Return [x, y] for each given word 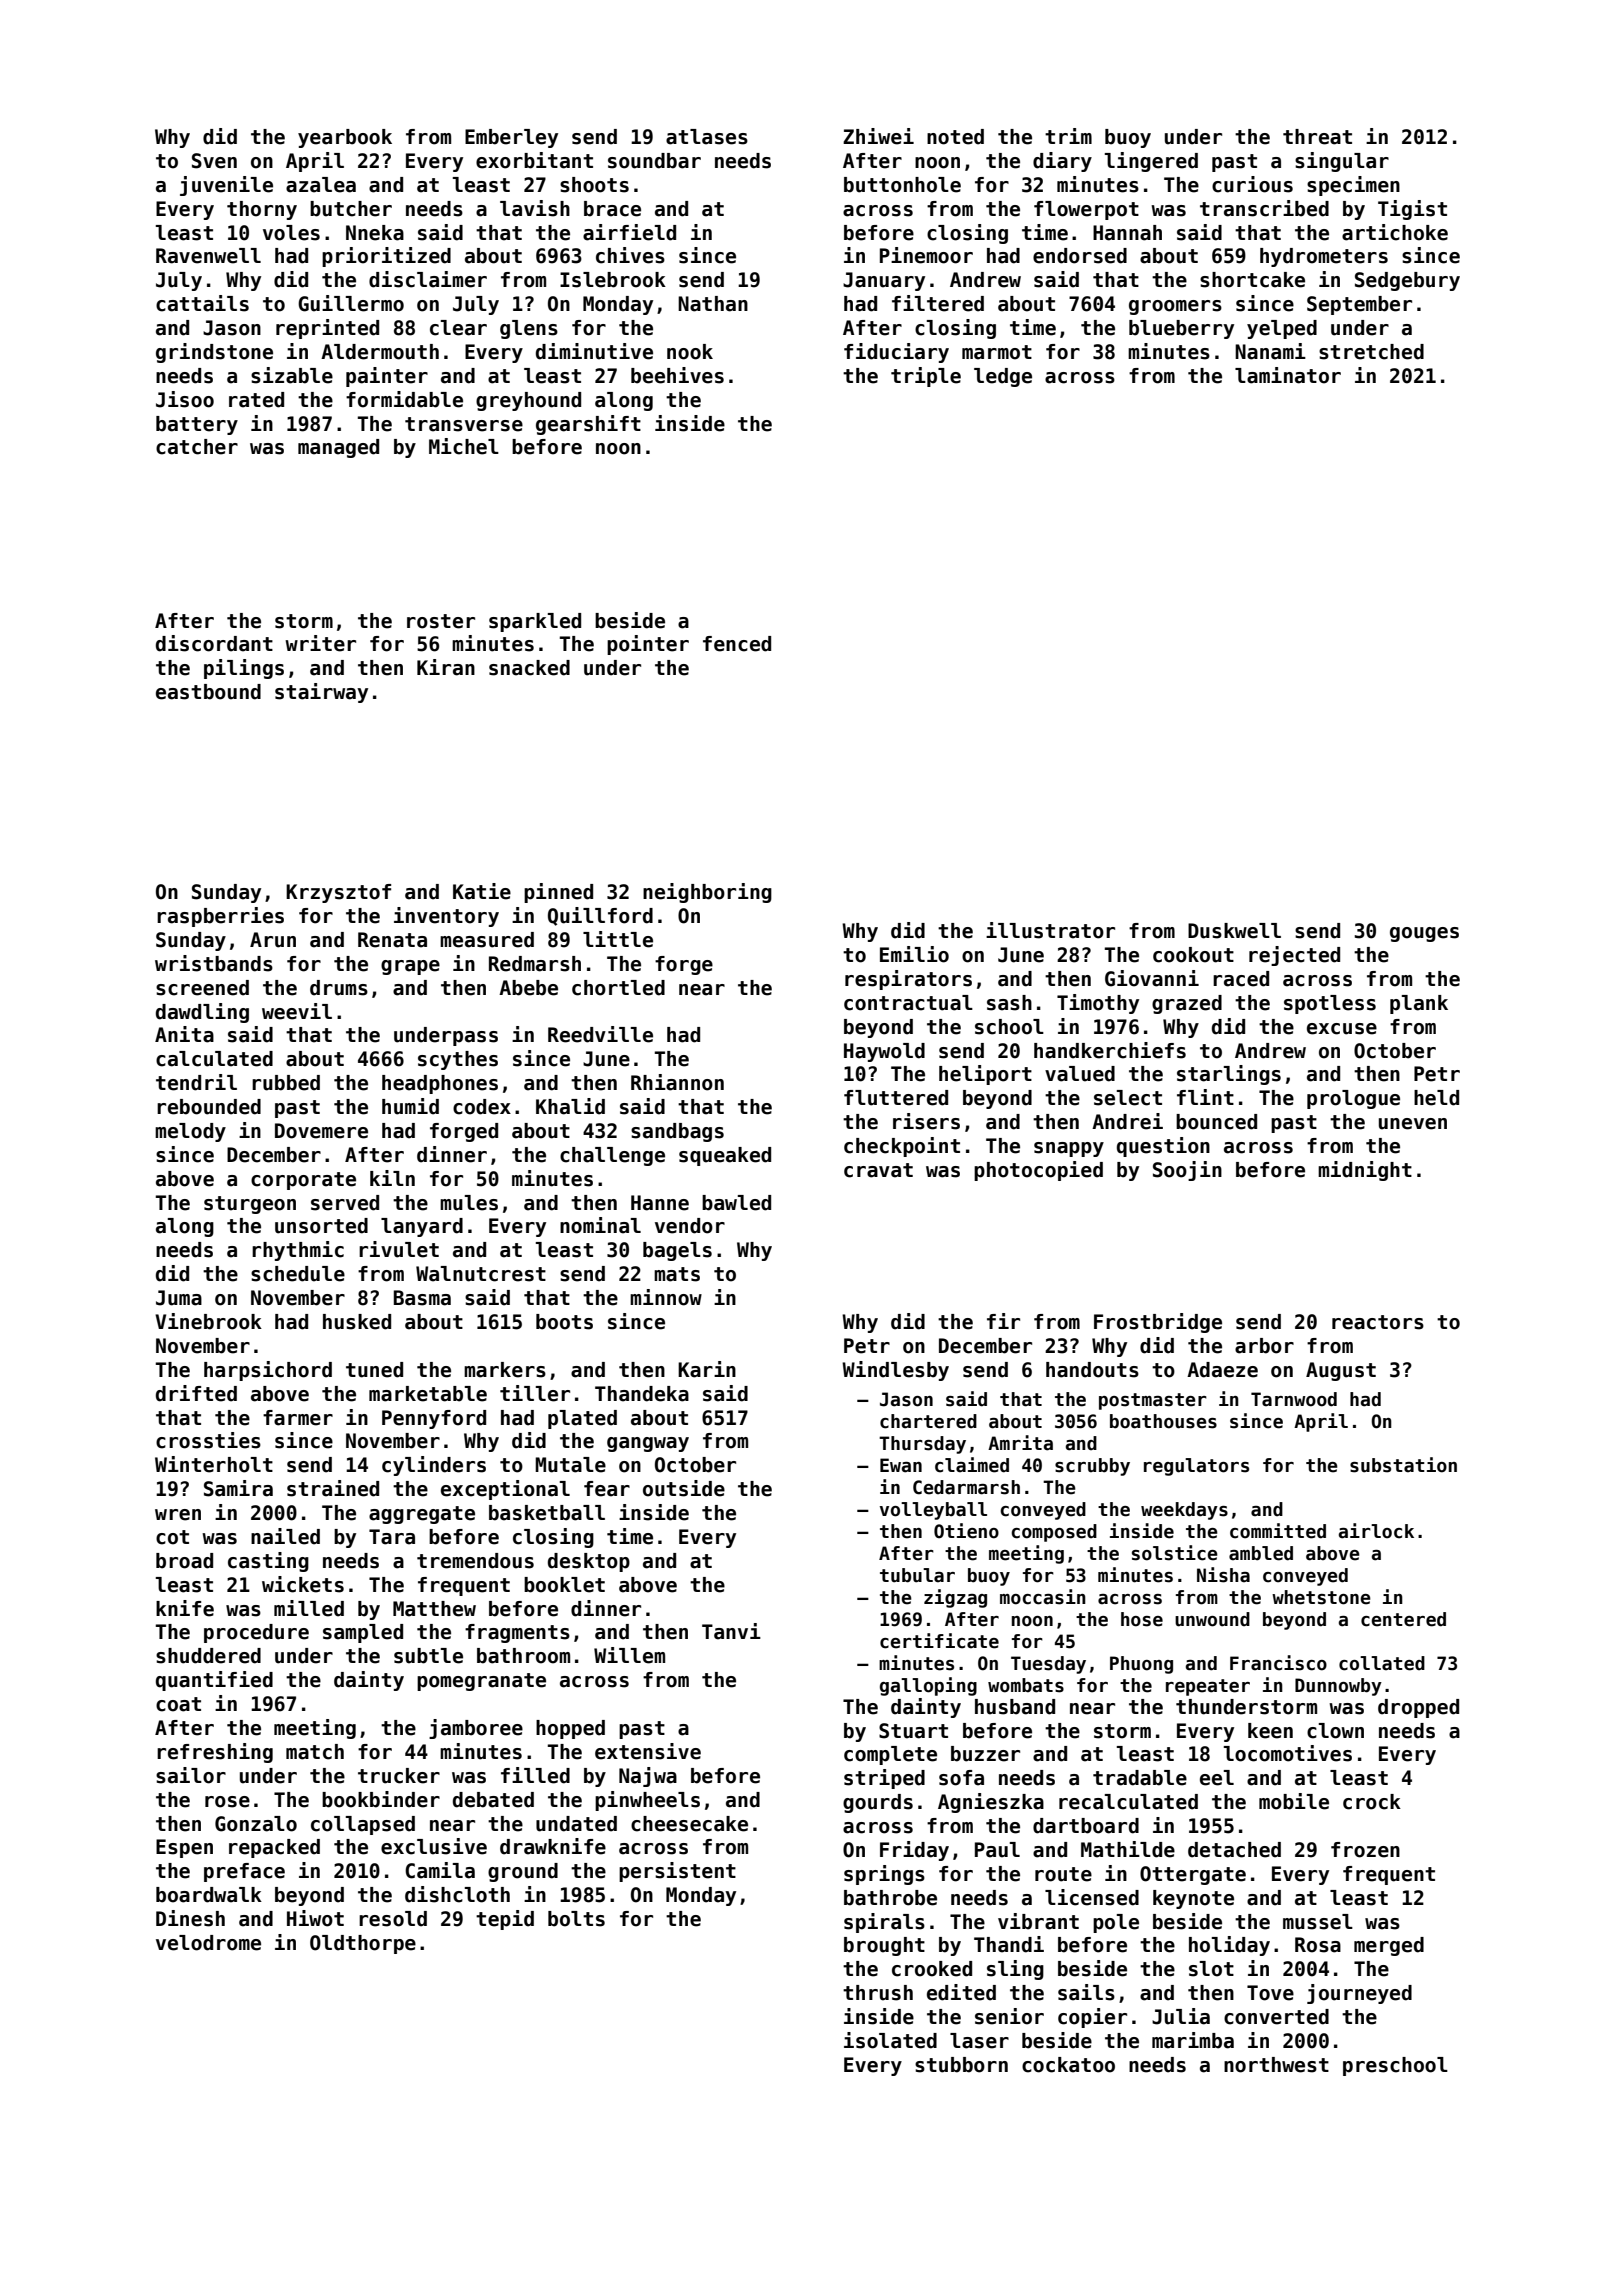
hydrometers [1324, 257]
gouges [1424, 934]
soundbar [654, 161]
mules [469, 1203]
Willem [629, 1655]
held [1436, 1098]
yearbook [345, 138]
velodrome [208, 1943]
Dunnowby [1338, 1687]
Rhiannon [677, 1082]
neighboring [707, 893]
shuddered [208, 1656]
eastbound [208, 692]
